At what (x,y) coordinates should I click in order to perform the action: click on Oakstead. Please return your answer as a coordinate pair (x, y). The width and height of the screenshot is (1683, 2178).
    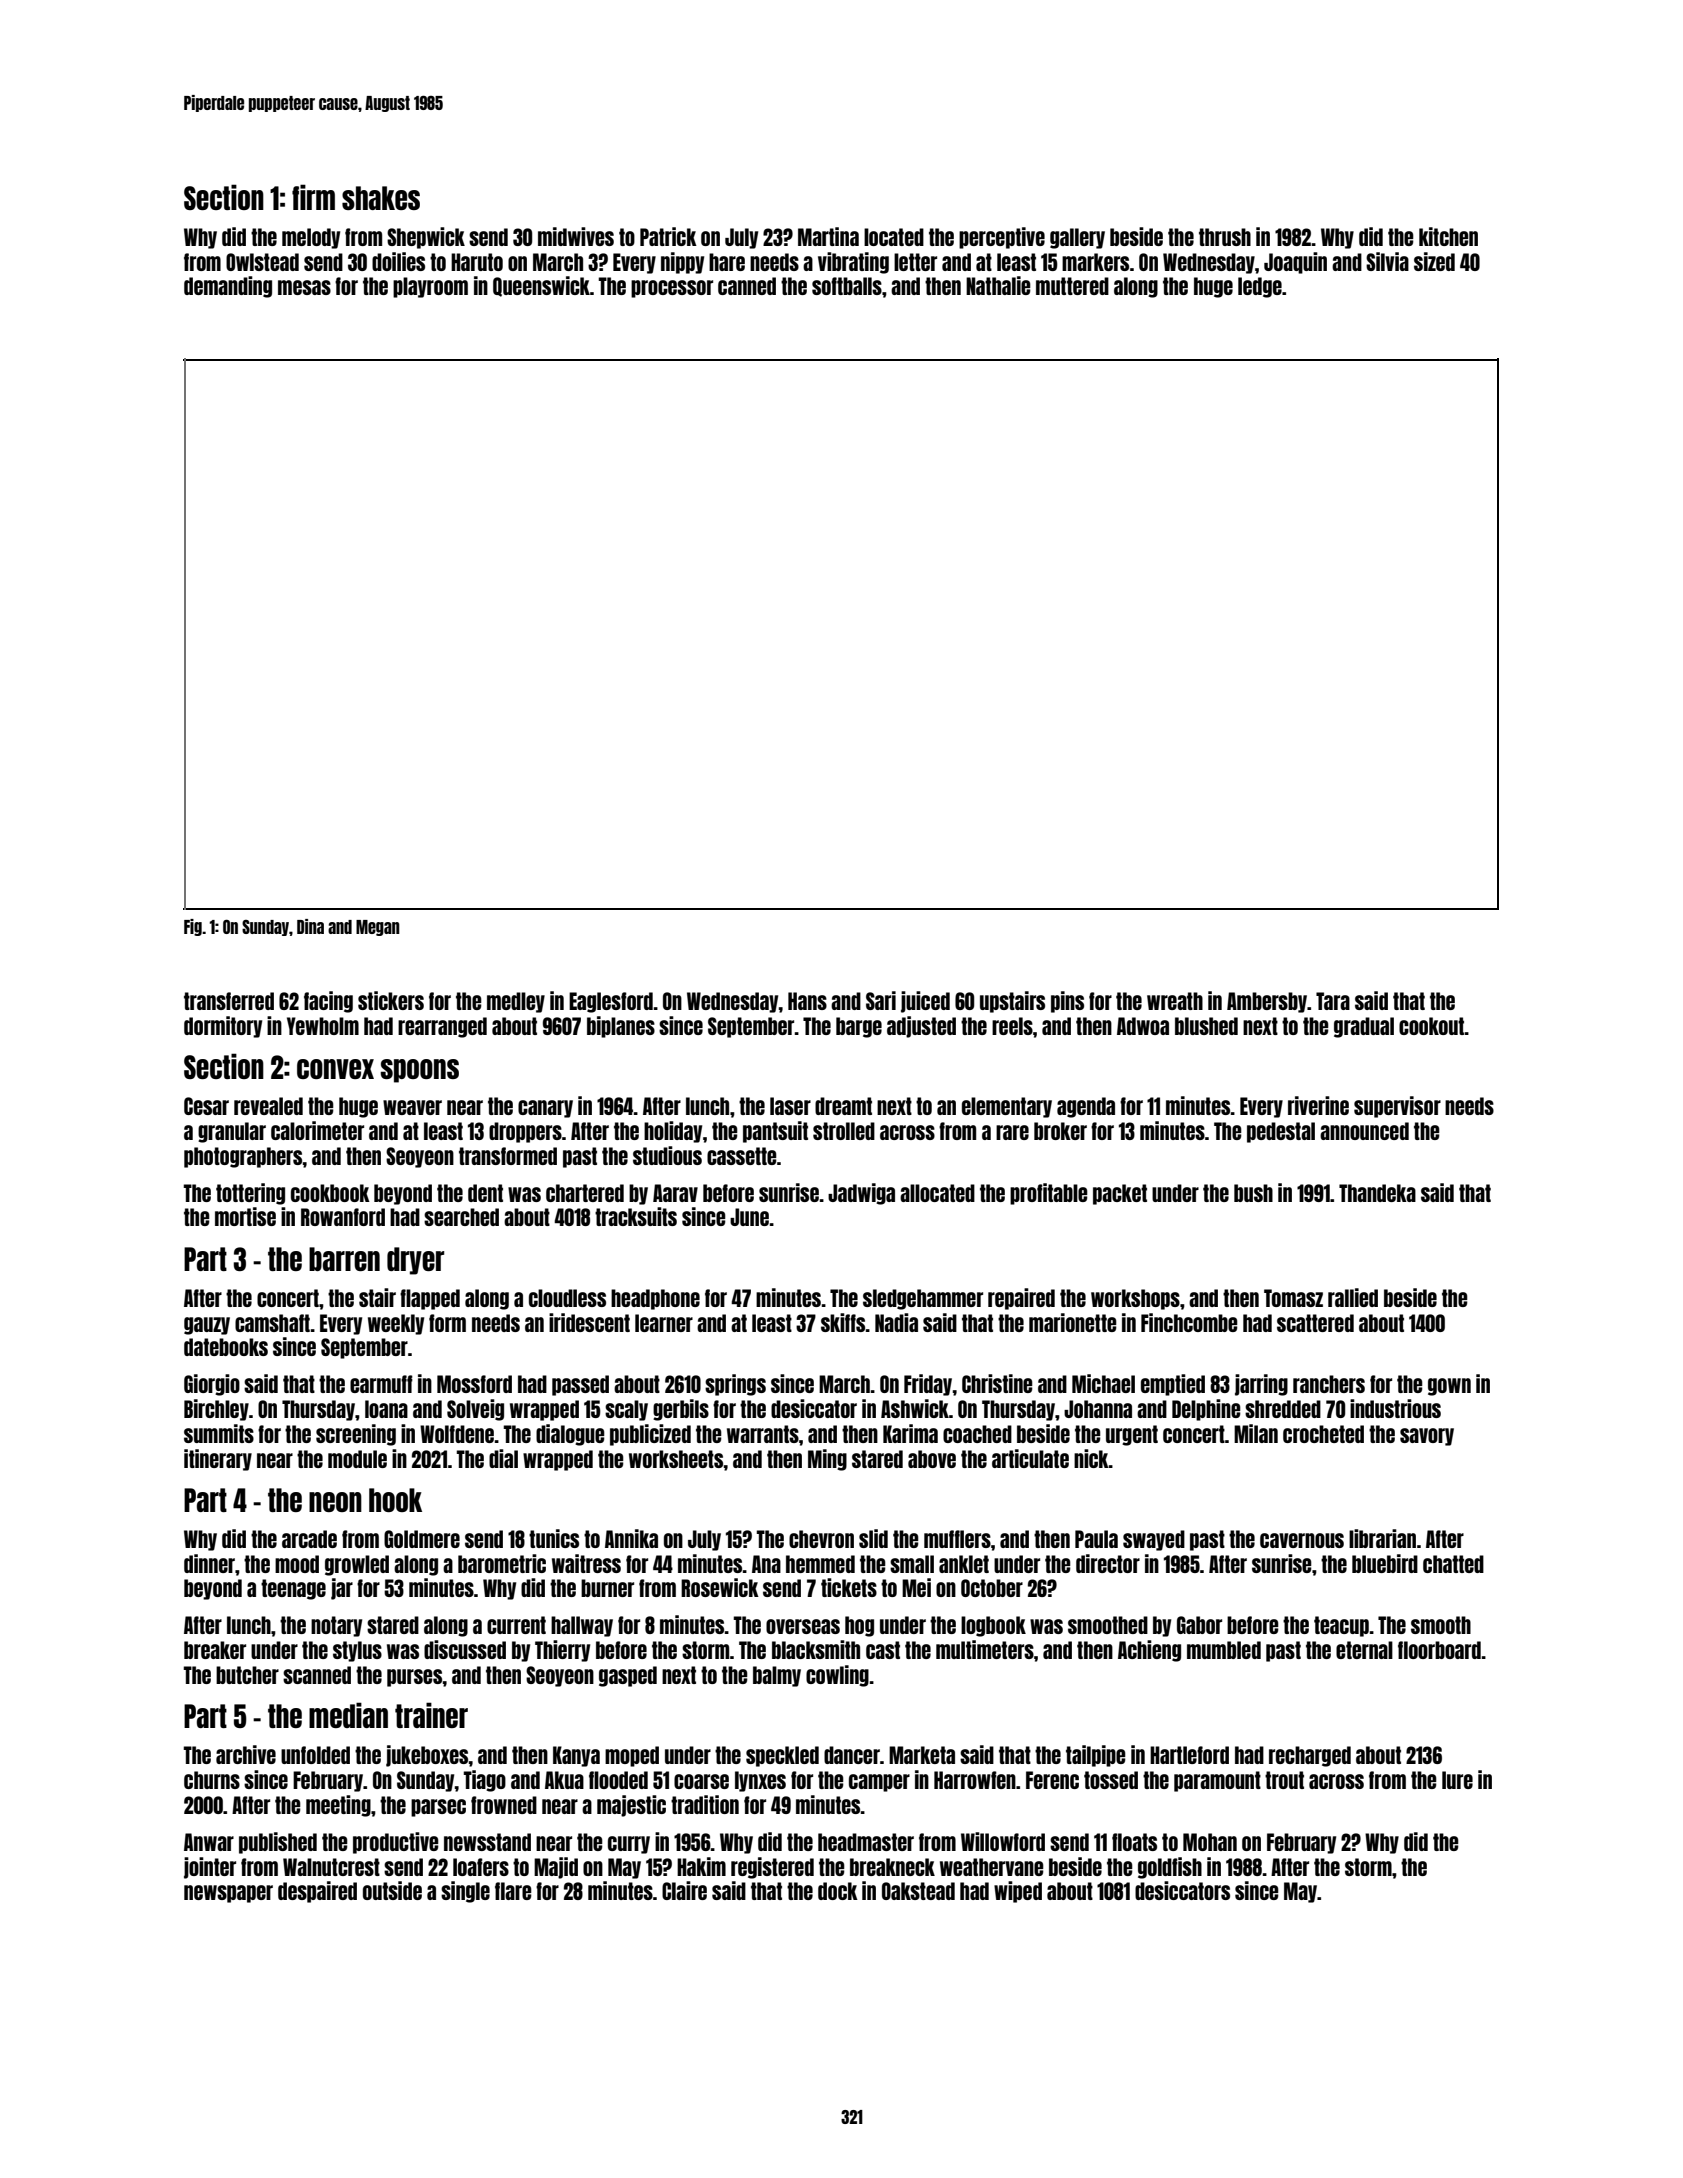
    Looking at the image, I should click on (918, 1891).
